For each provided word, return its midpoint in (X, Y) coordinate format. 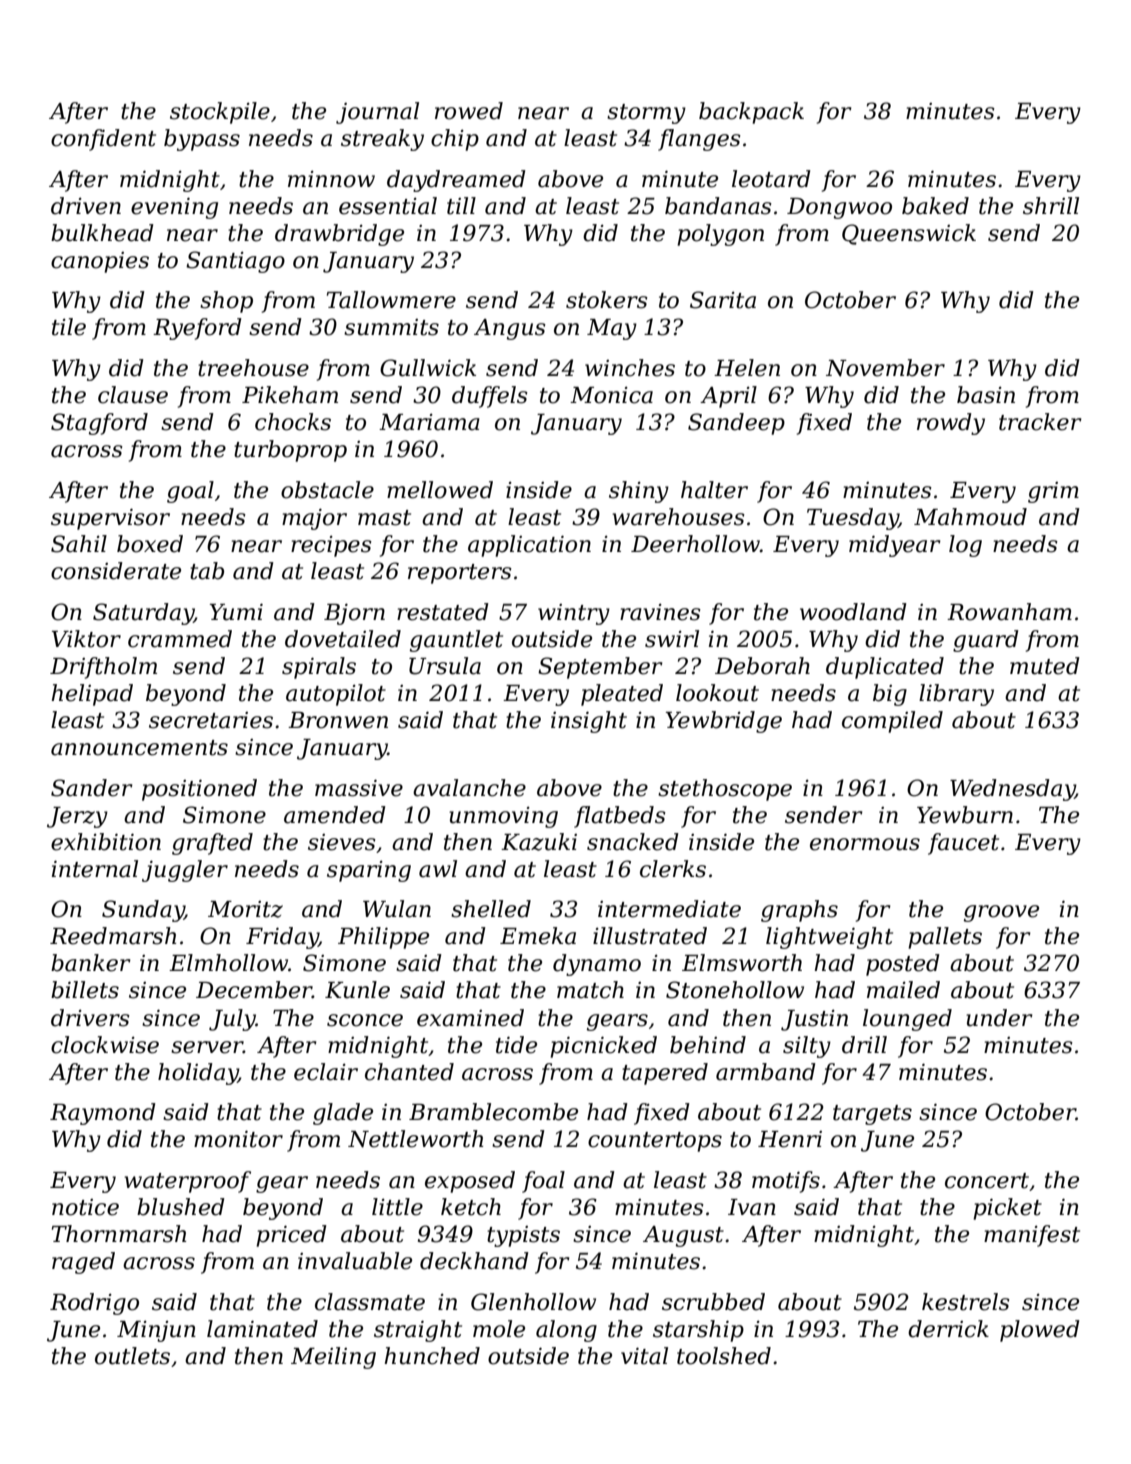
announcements (139, 748)
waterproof (187, 1182)
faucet (963, 844)
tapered (665, 1074)
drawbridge (339, 235)
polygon (720, 235)
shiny (639, 492)
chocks (293, 422)
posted (903, 965)
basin (986, 395)
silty (807, 1047)
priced (291, 1236)
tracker (1040, 422)
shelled (491, 909)
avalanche (469, 788)
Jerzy (77, 817)
